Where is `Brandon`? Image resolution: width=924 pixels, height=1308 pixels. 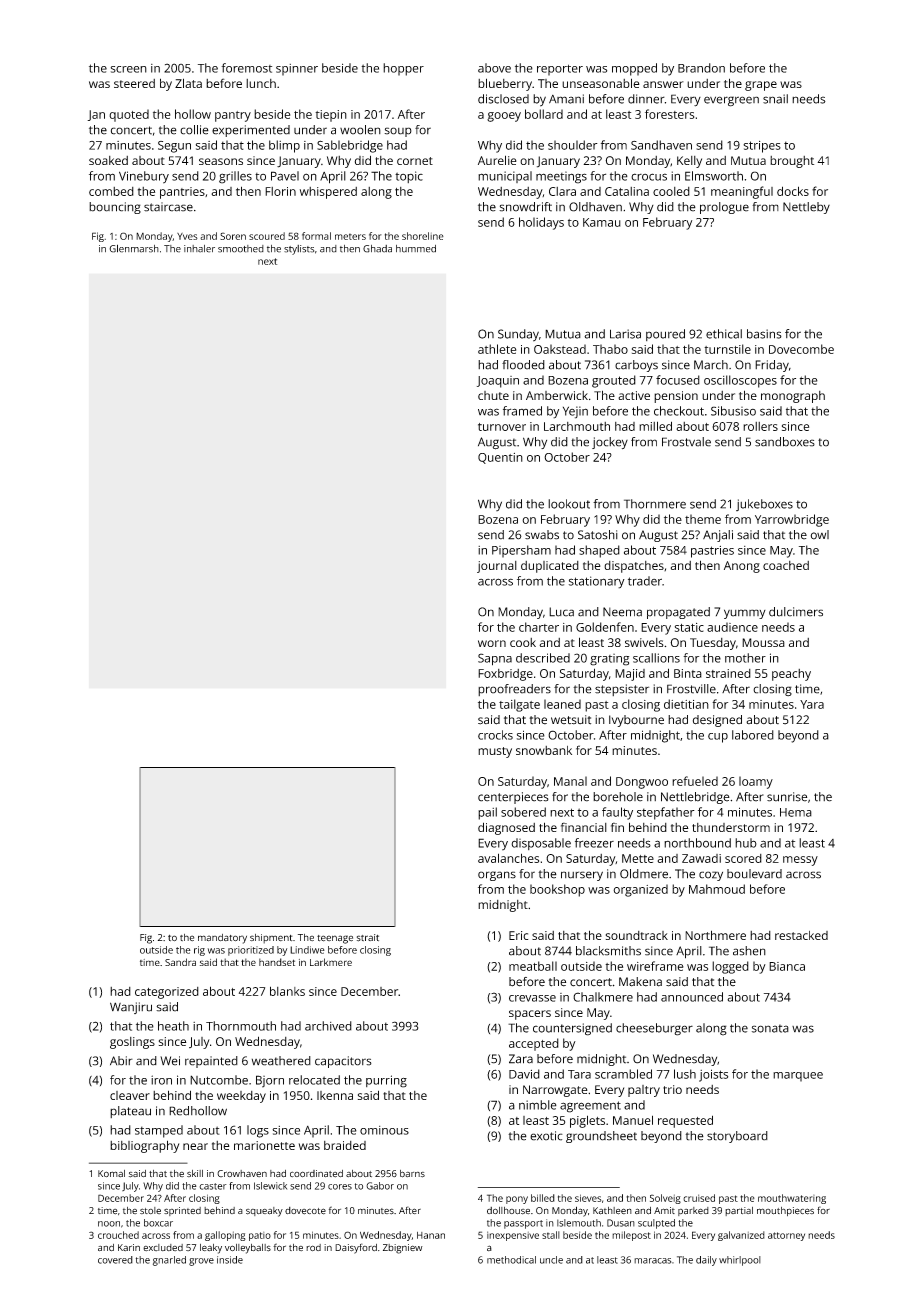 Brandon is located at coordinates (701, 68).
